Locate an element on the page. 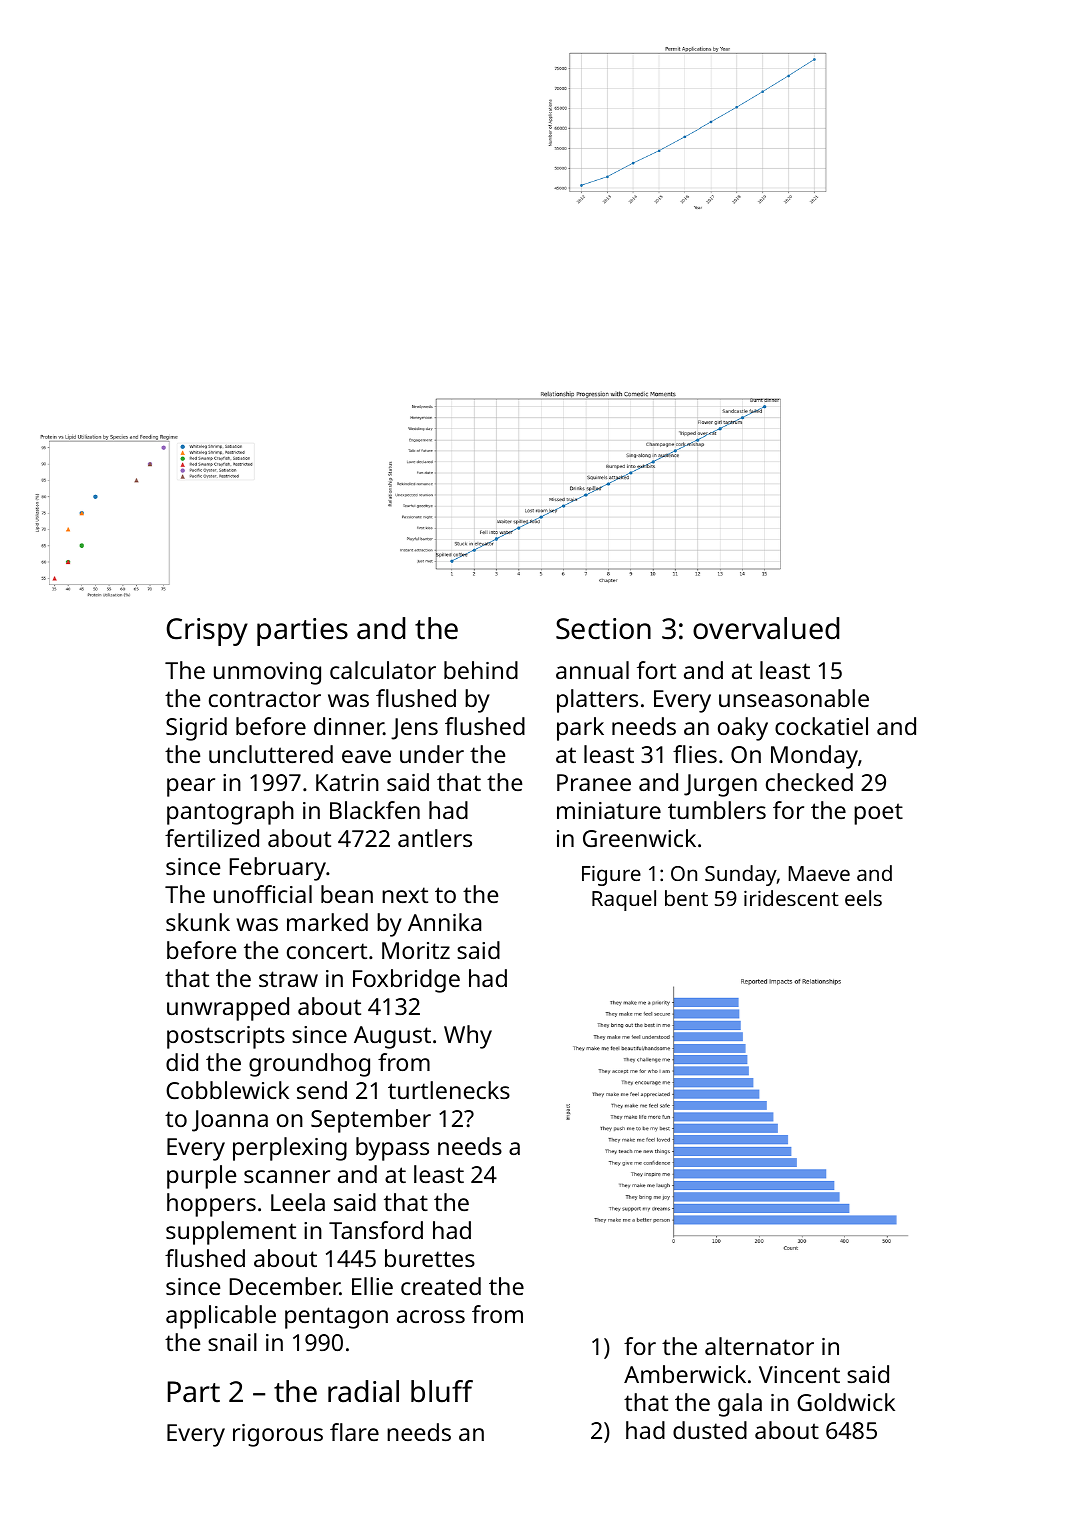  poet is located at coordinates (878, 814).
